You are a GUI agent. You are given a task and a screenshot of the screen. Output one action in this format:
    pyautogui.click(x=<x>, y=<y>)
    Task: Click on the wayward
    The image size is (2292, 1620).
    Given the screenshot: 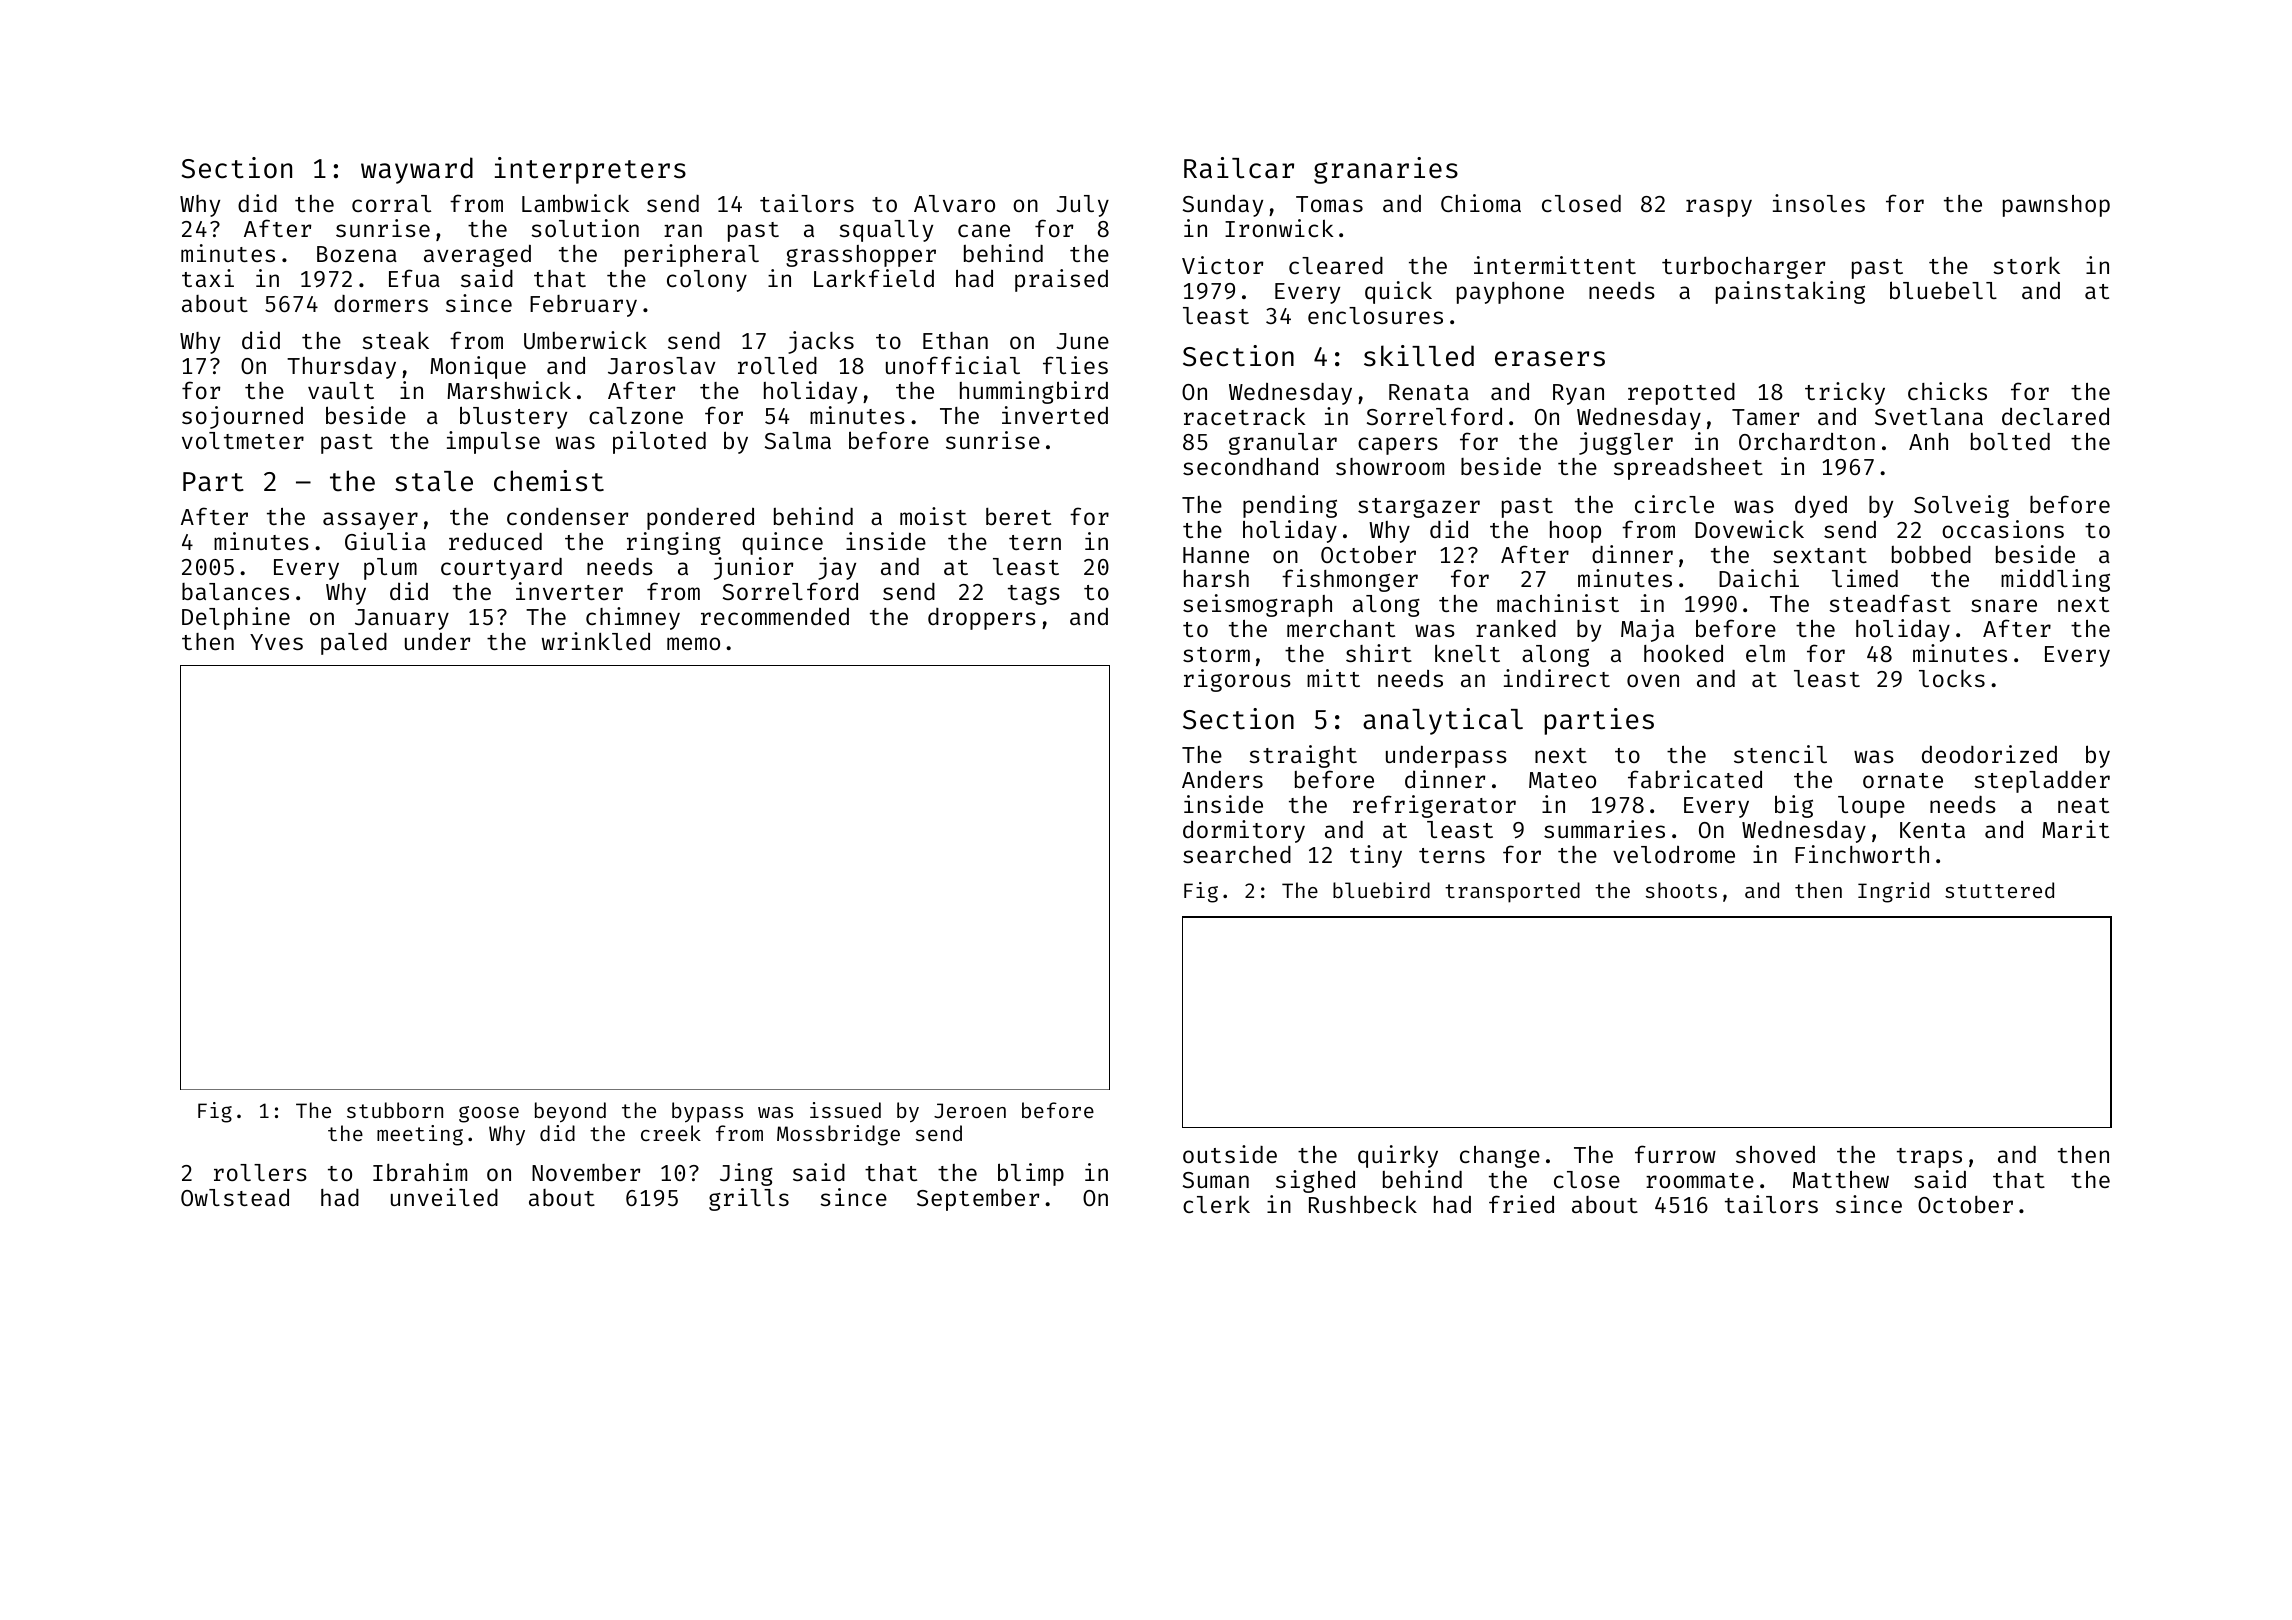 What is the action you would take?
    pyautogui.click(x=417, y=170)
